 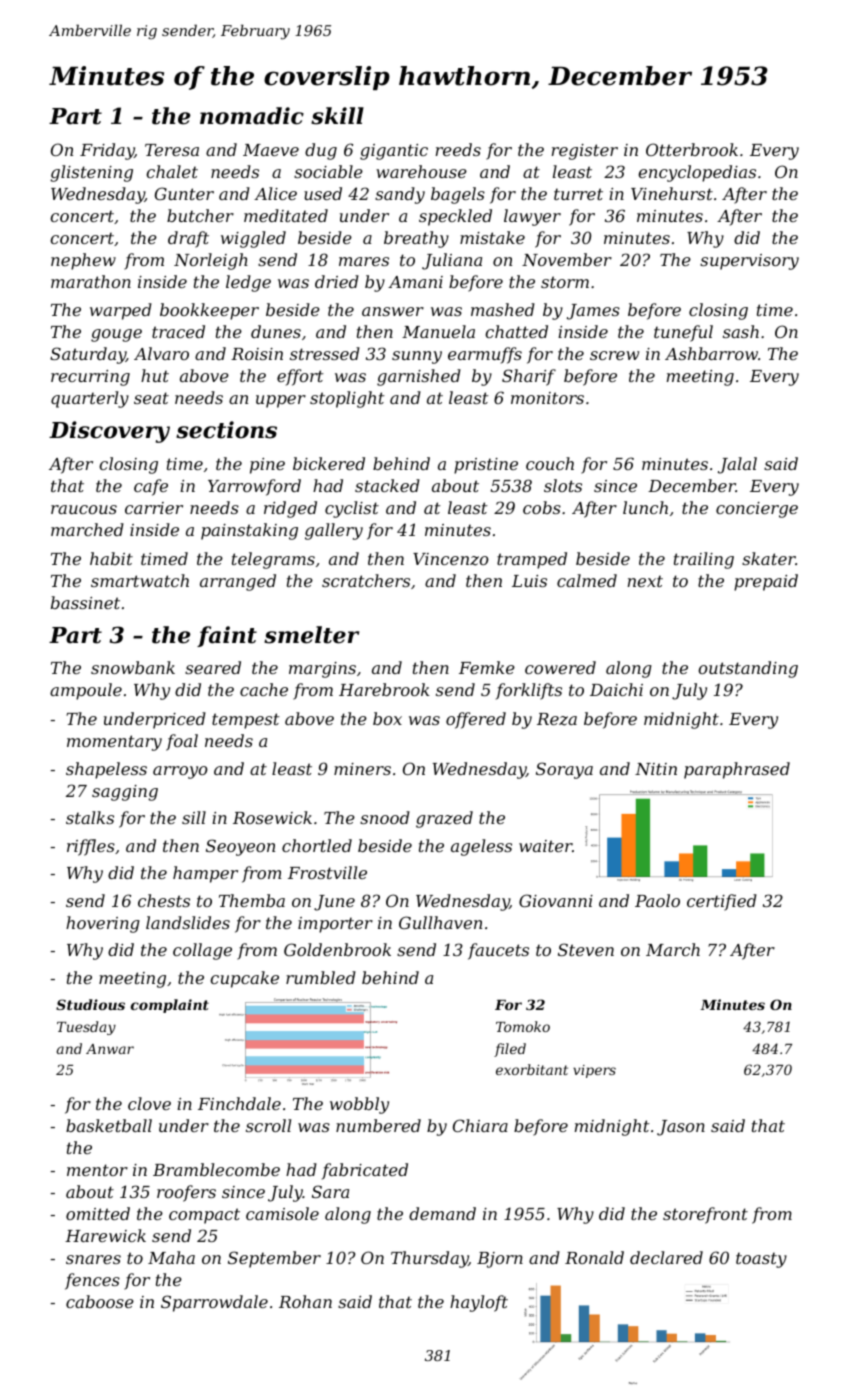 I want to click on basketball, so click(x=109, y=1125).
